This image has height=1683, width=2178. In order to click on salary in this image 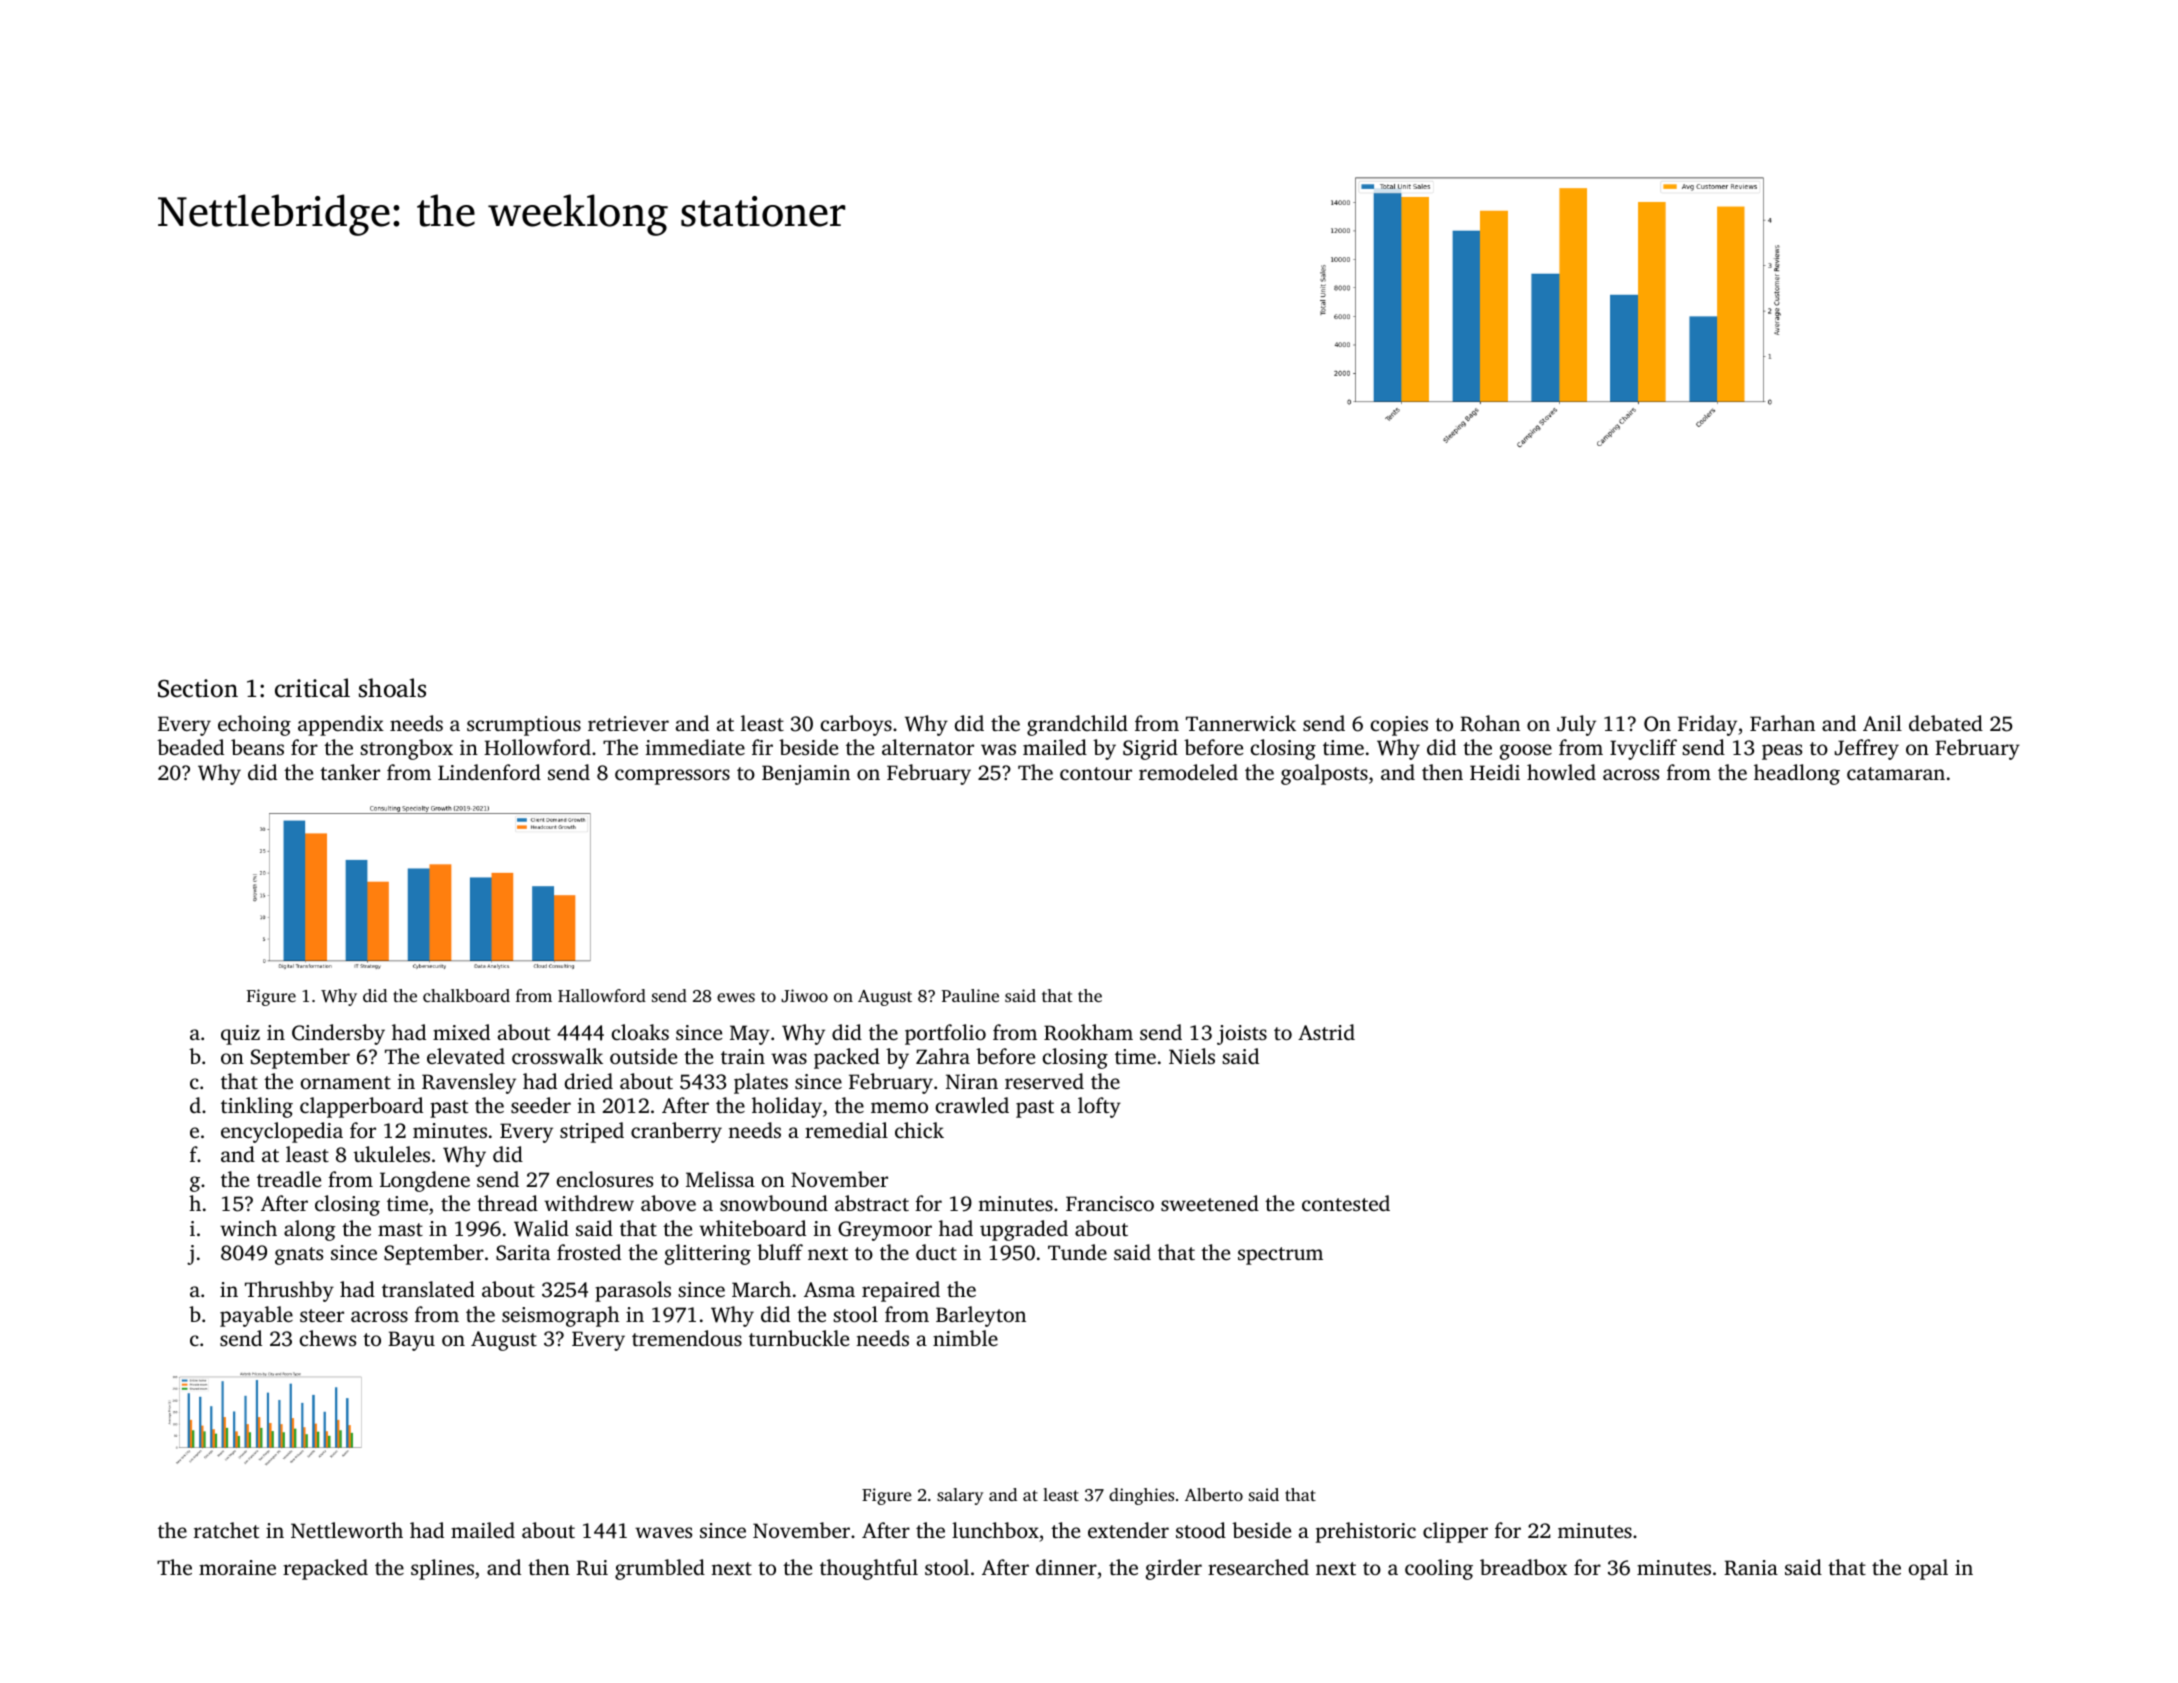, I will do `click(960, 1496)`.
